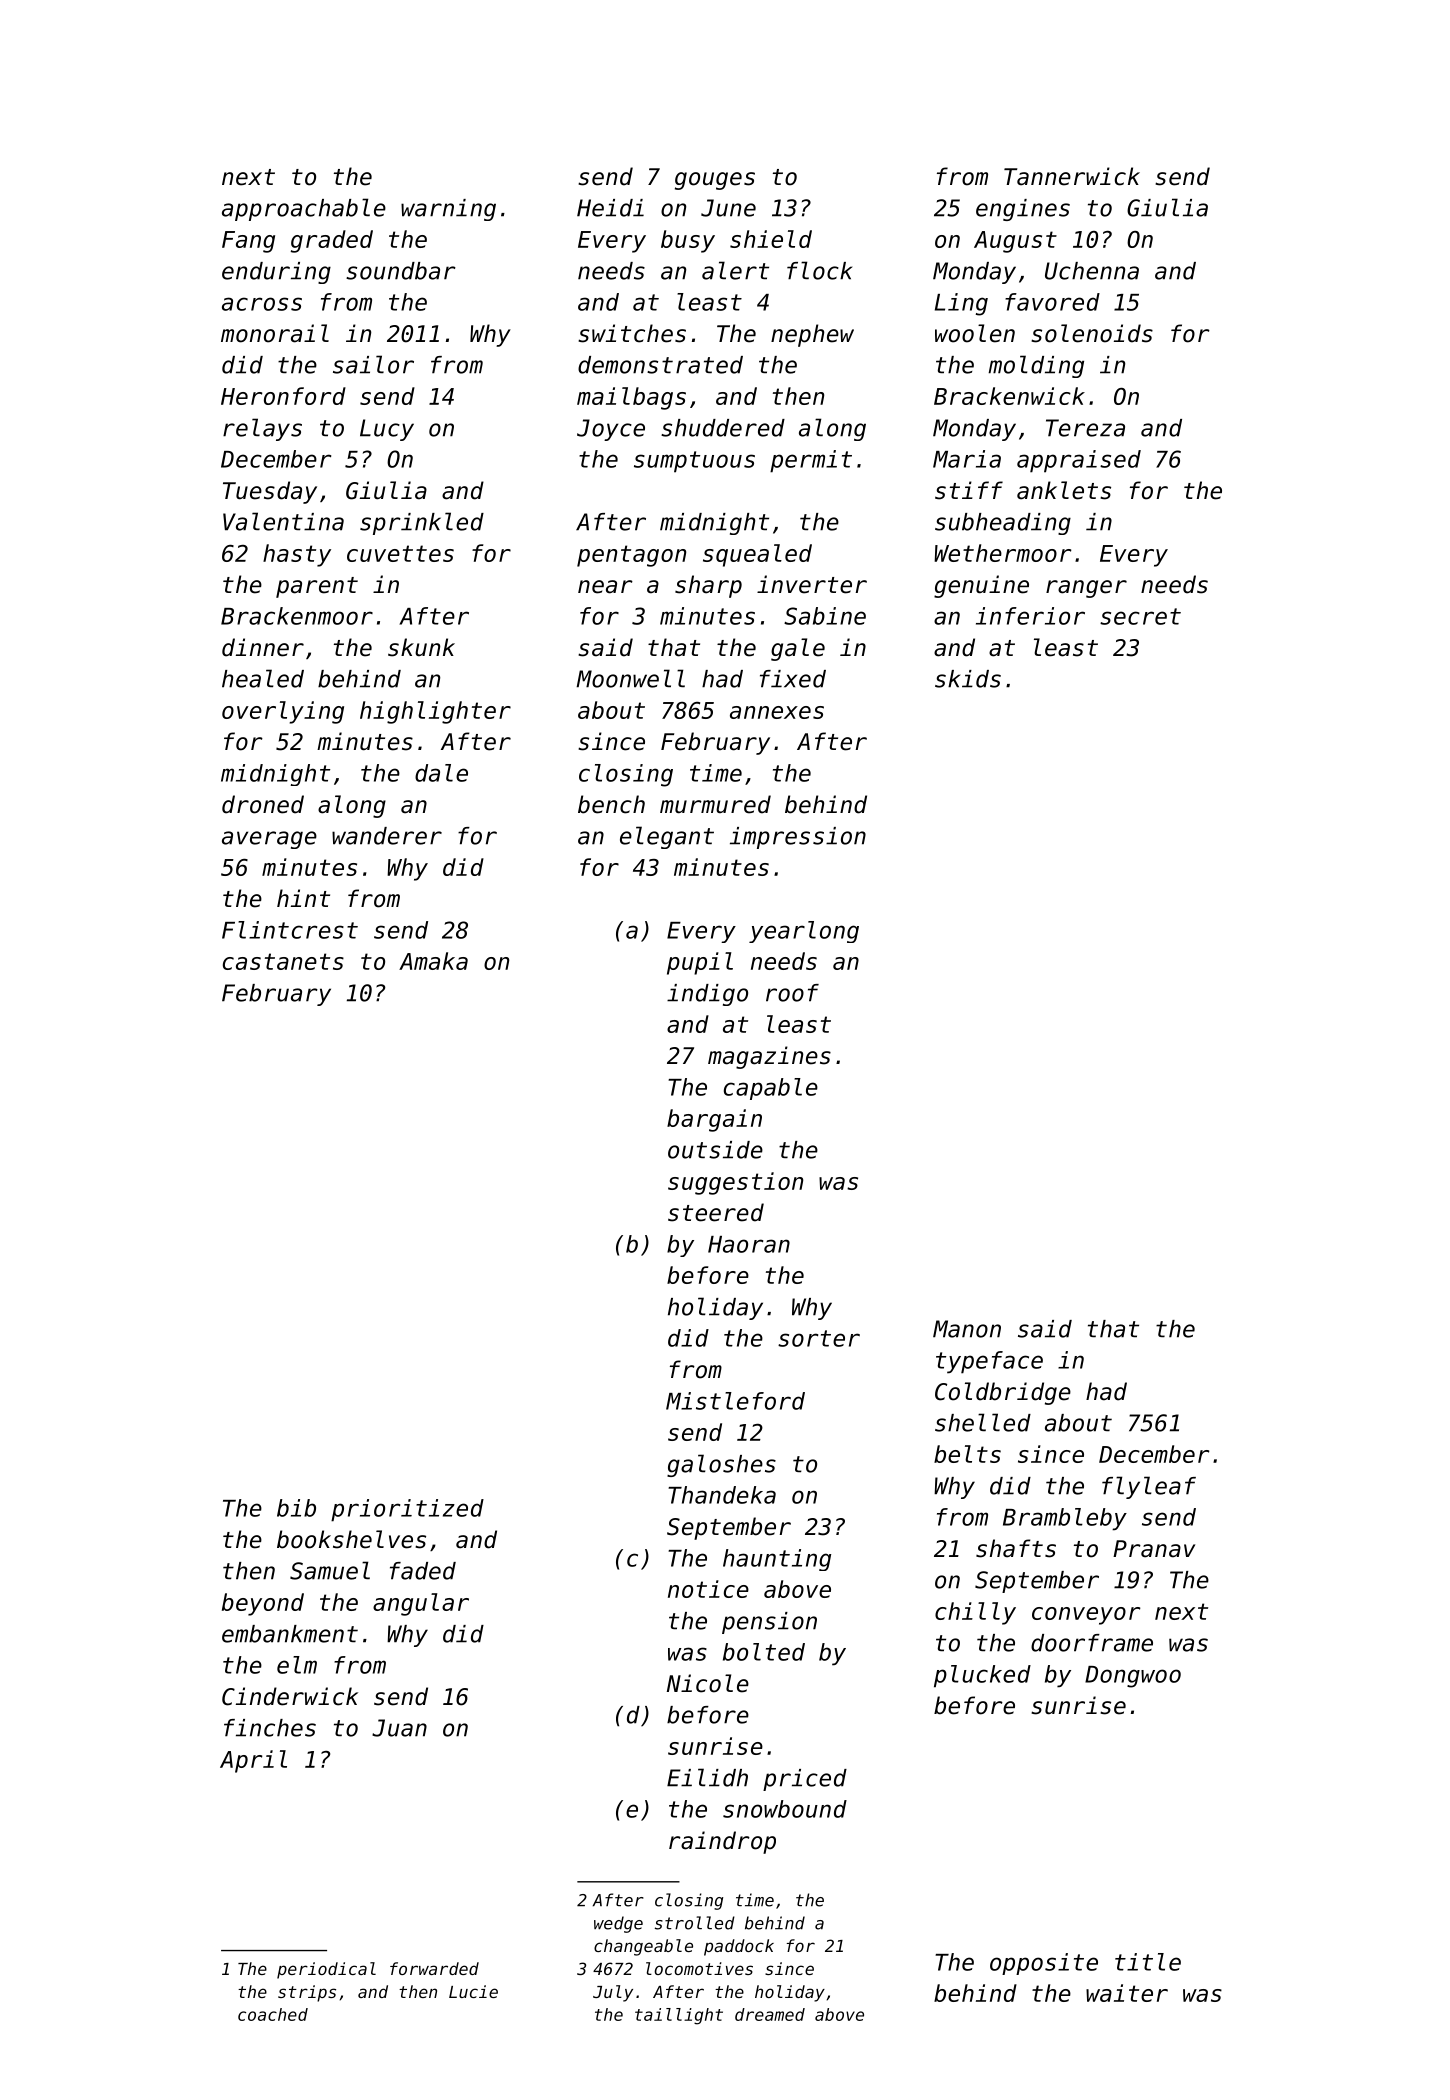  I want to click on forwarded, so click(434, 1968).
